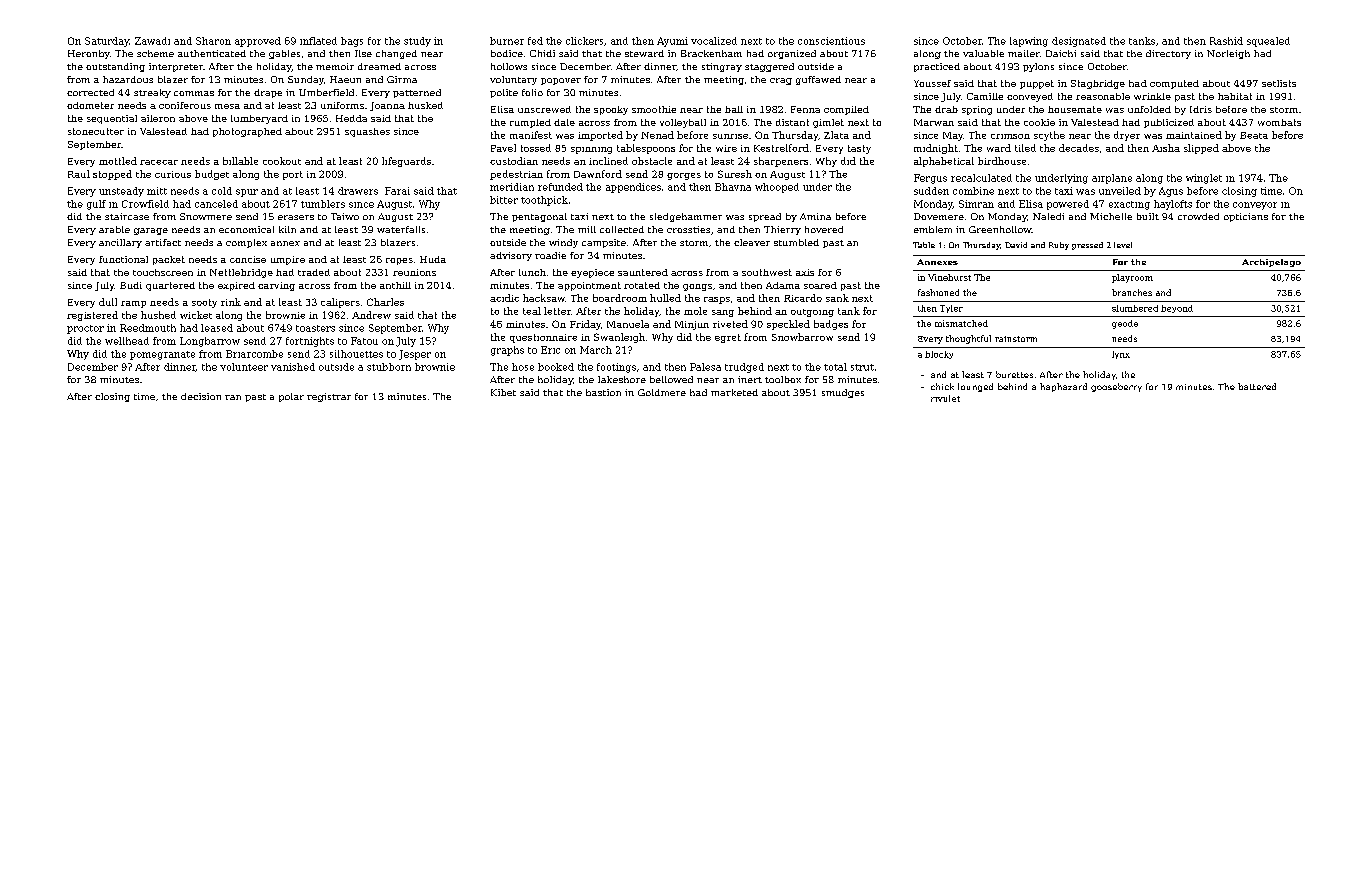  I want to click on cleaver, so click(752, 242).
